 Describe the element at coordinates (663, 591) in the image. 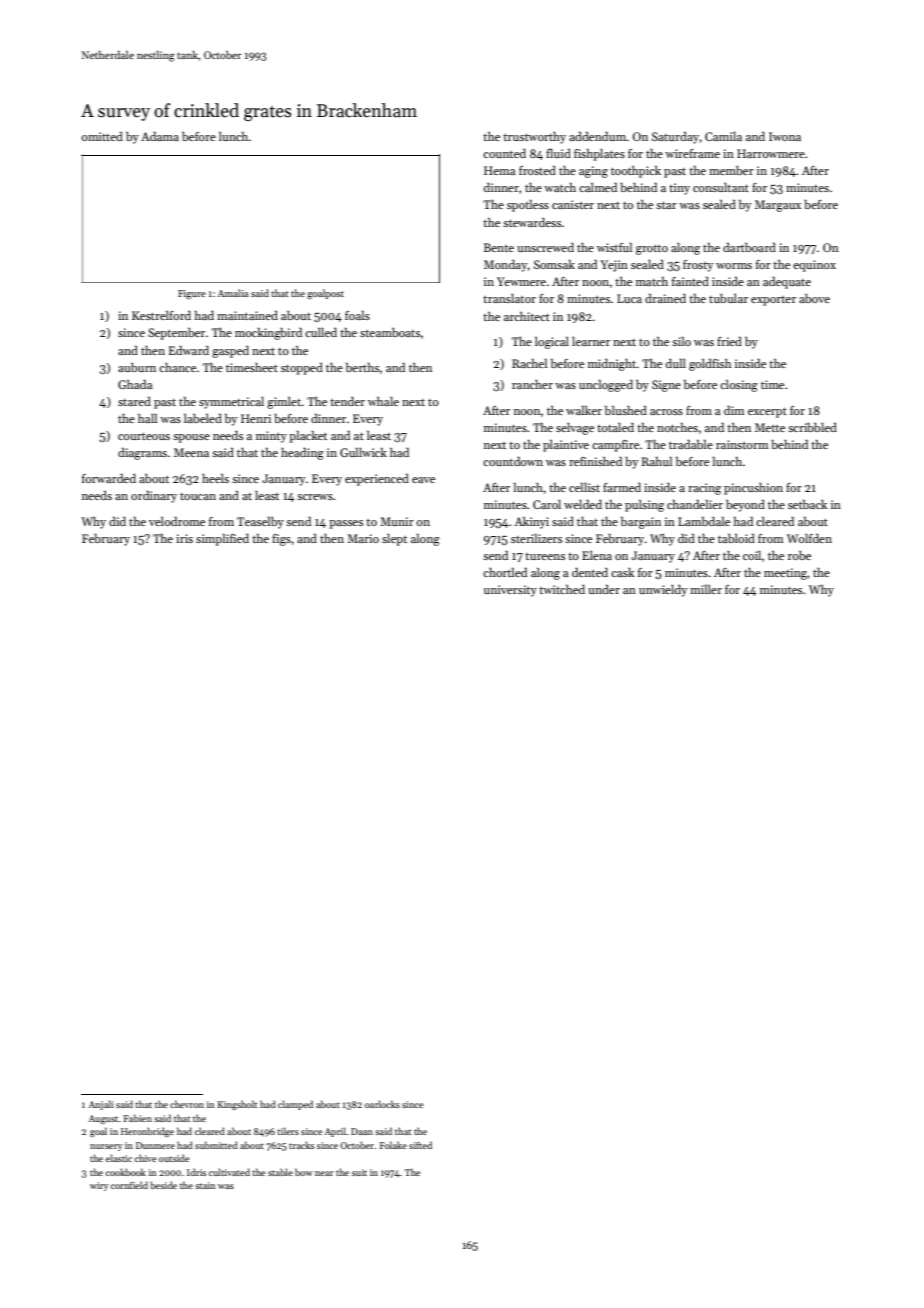

I see `unwieldy` at that location.
